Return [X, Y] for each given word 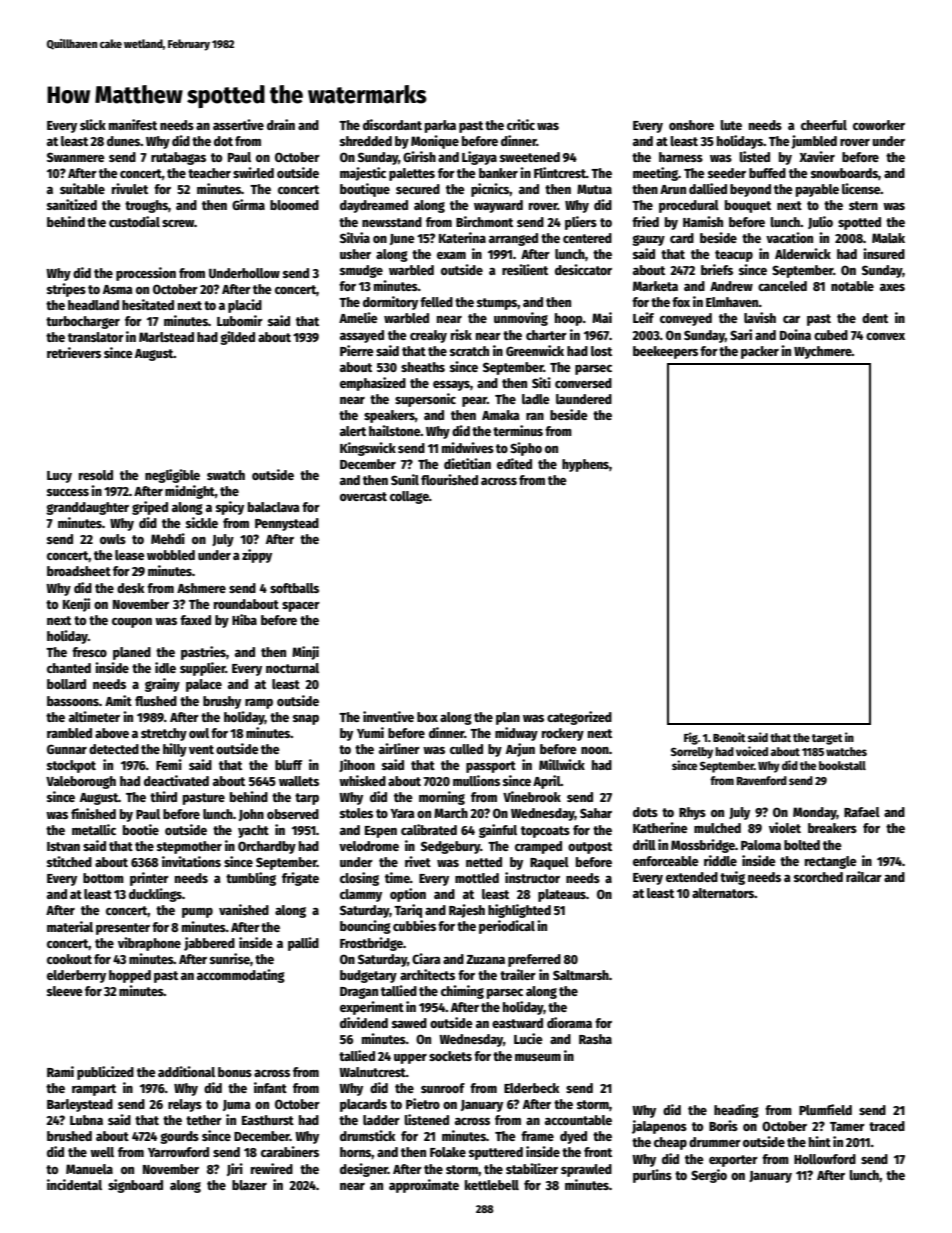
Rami [60, 1071]
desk [130, 588]
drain [281, 124]
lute [731, 125]
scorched [818, 877]
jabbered [209, 944]
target [827, 739]
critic [521, 124]
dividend [364, 1022]
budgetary [368, 976]
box [427, 717]
